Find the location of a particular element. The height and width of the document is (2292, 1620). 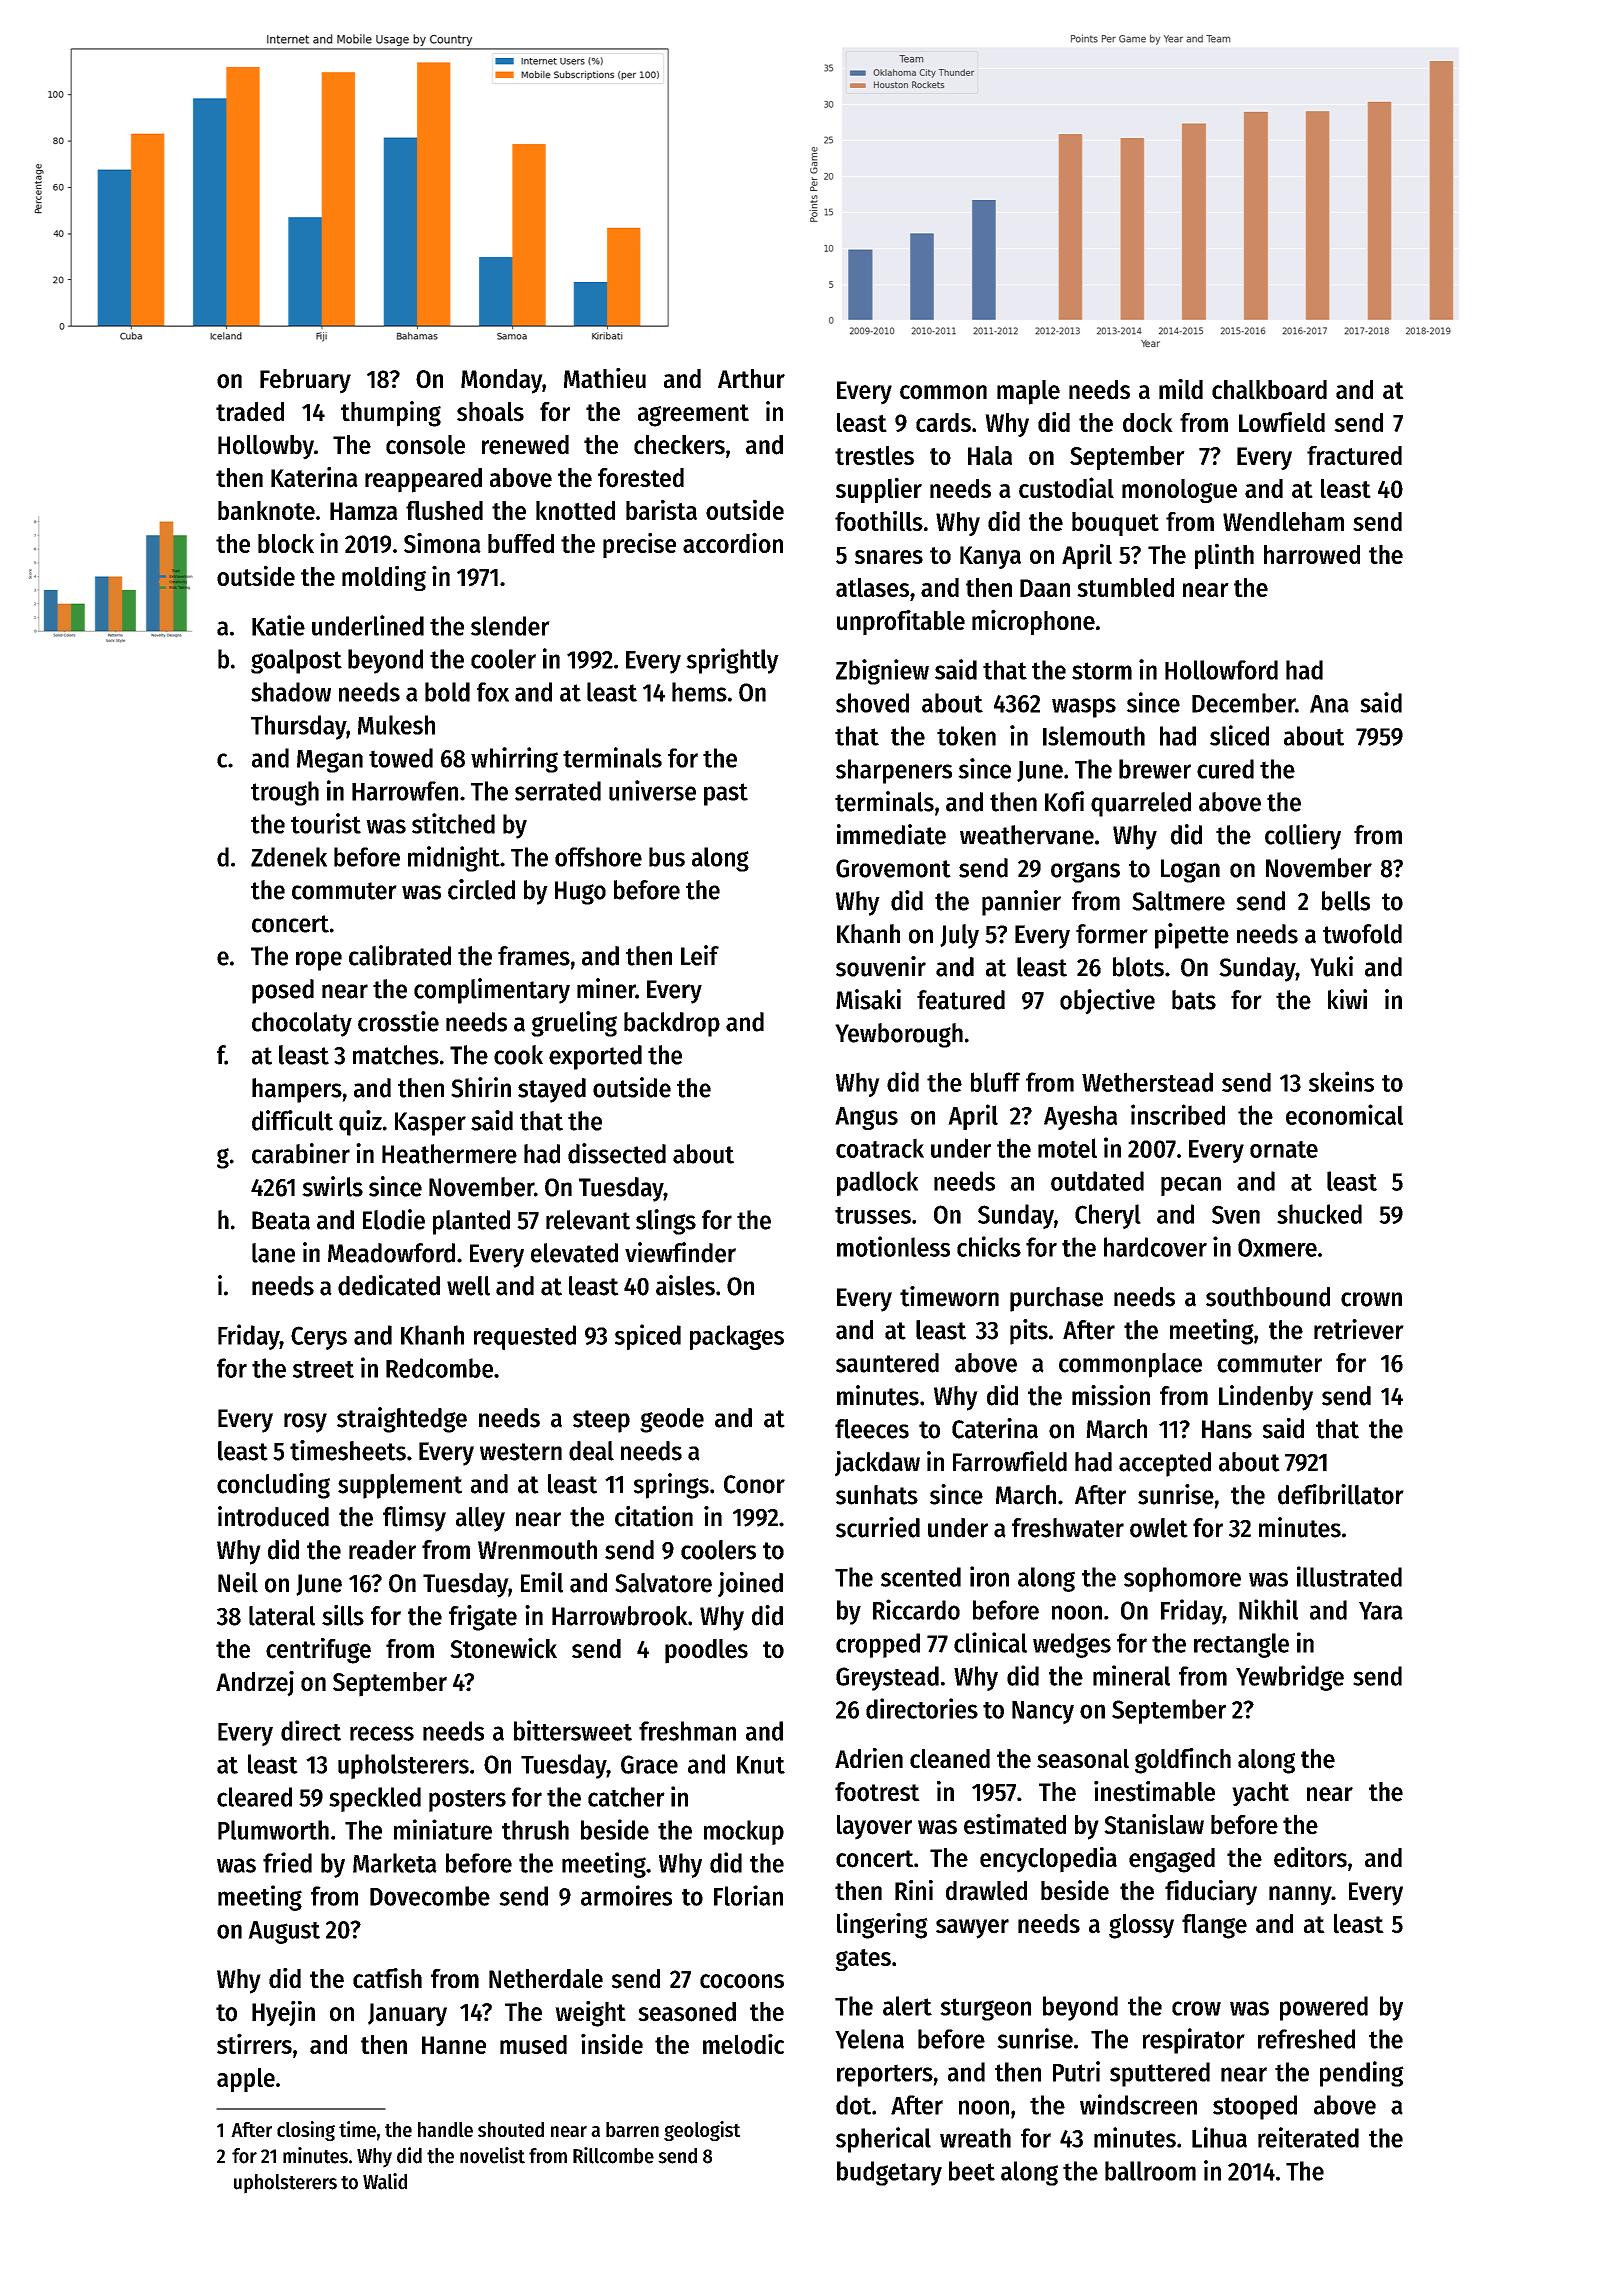

Walid is located at coordinates (385, 2181).
